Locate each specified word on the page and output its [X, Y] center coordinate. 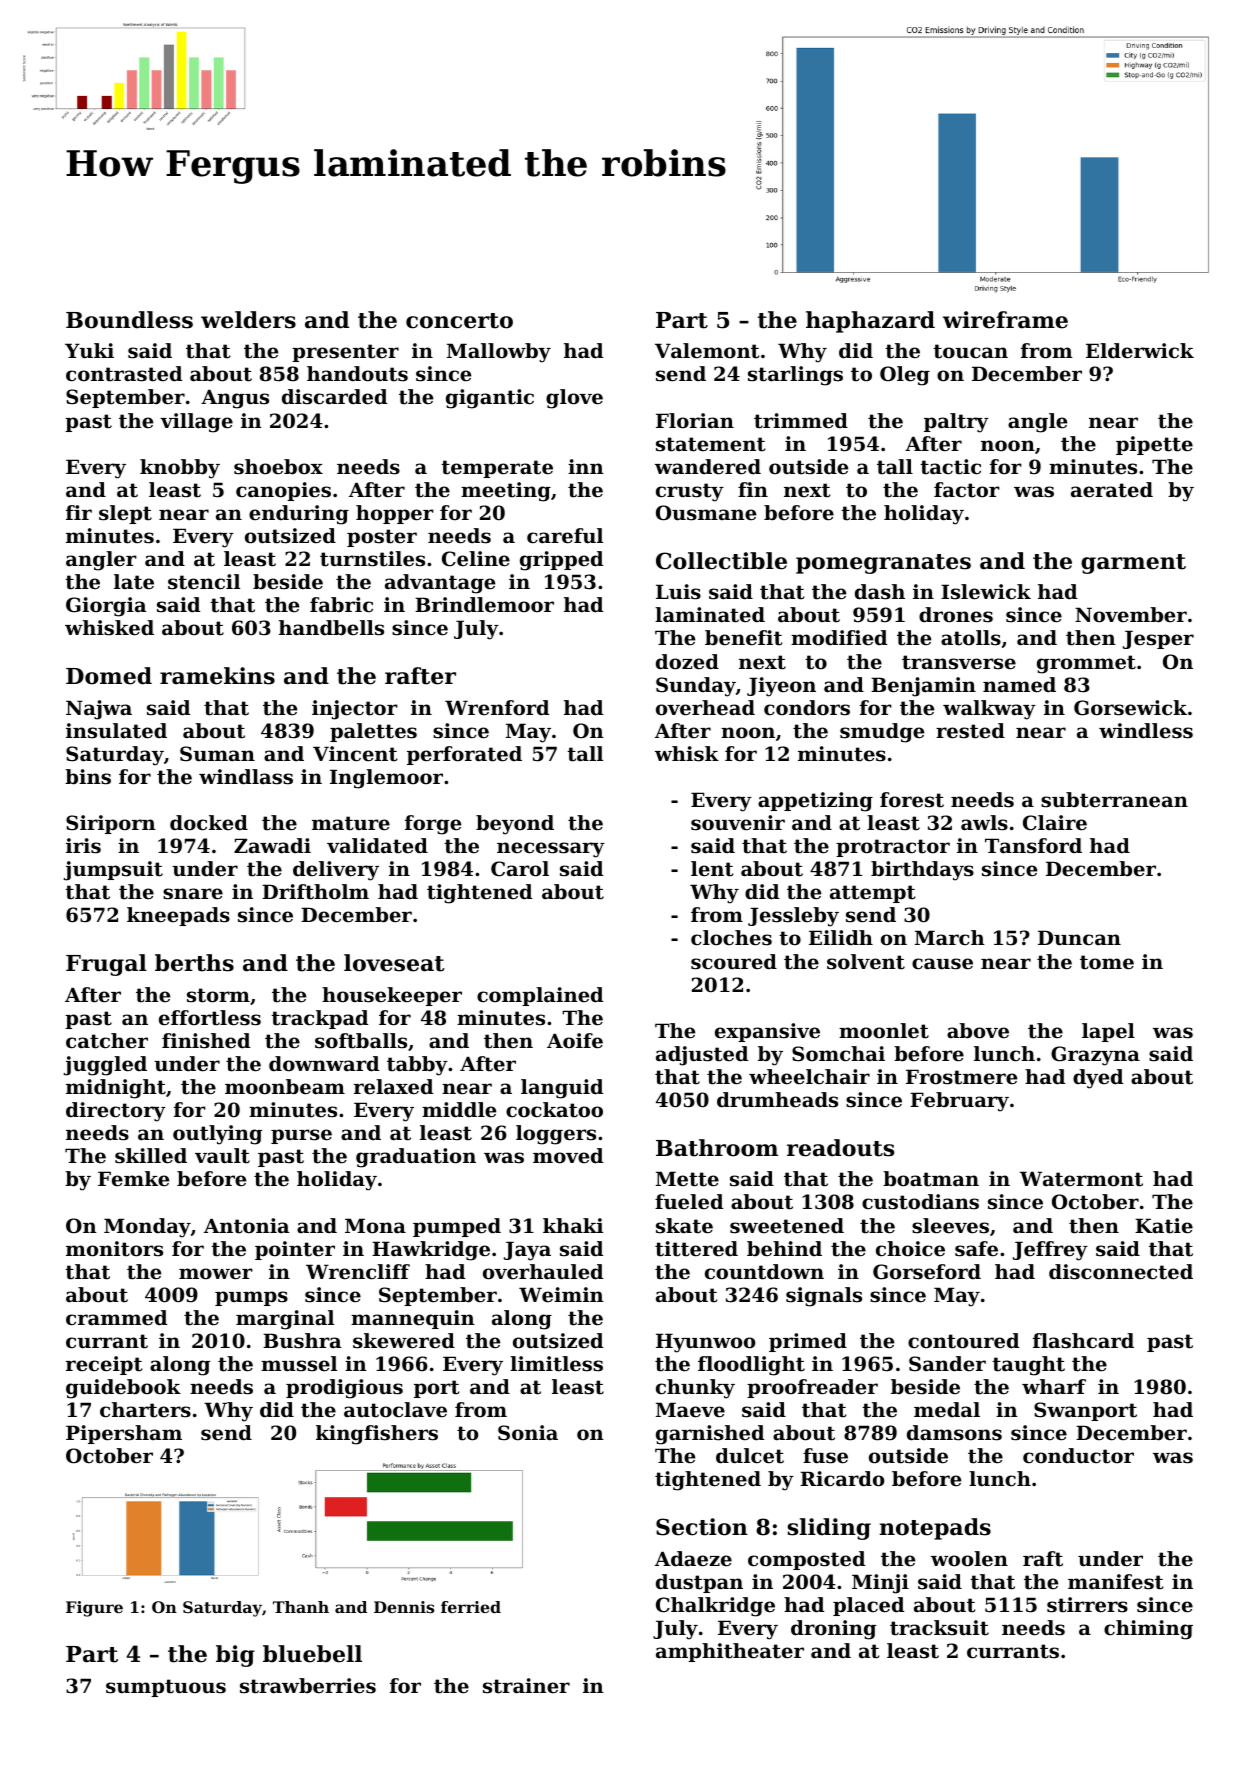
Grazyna [1095, 1056]
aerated [1112, 490]
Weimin [561, 1295]
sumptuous [166, 1688]
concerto [459, 321]
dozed [687, 662]
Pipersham [124, 1434]
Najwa [99, 710]
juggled [105, 1066]
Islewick [986, 592]
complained [540, 996]
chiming [1148, 1630]
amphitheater [730, 1652]
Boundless [129, 320]
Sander [947, 1364]
